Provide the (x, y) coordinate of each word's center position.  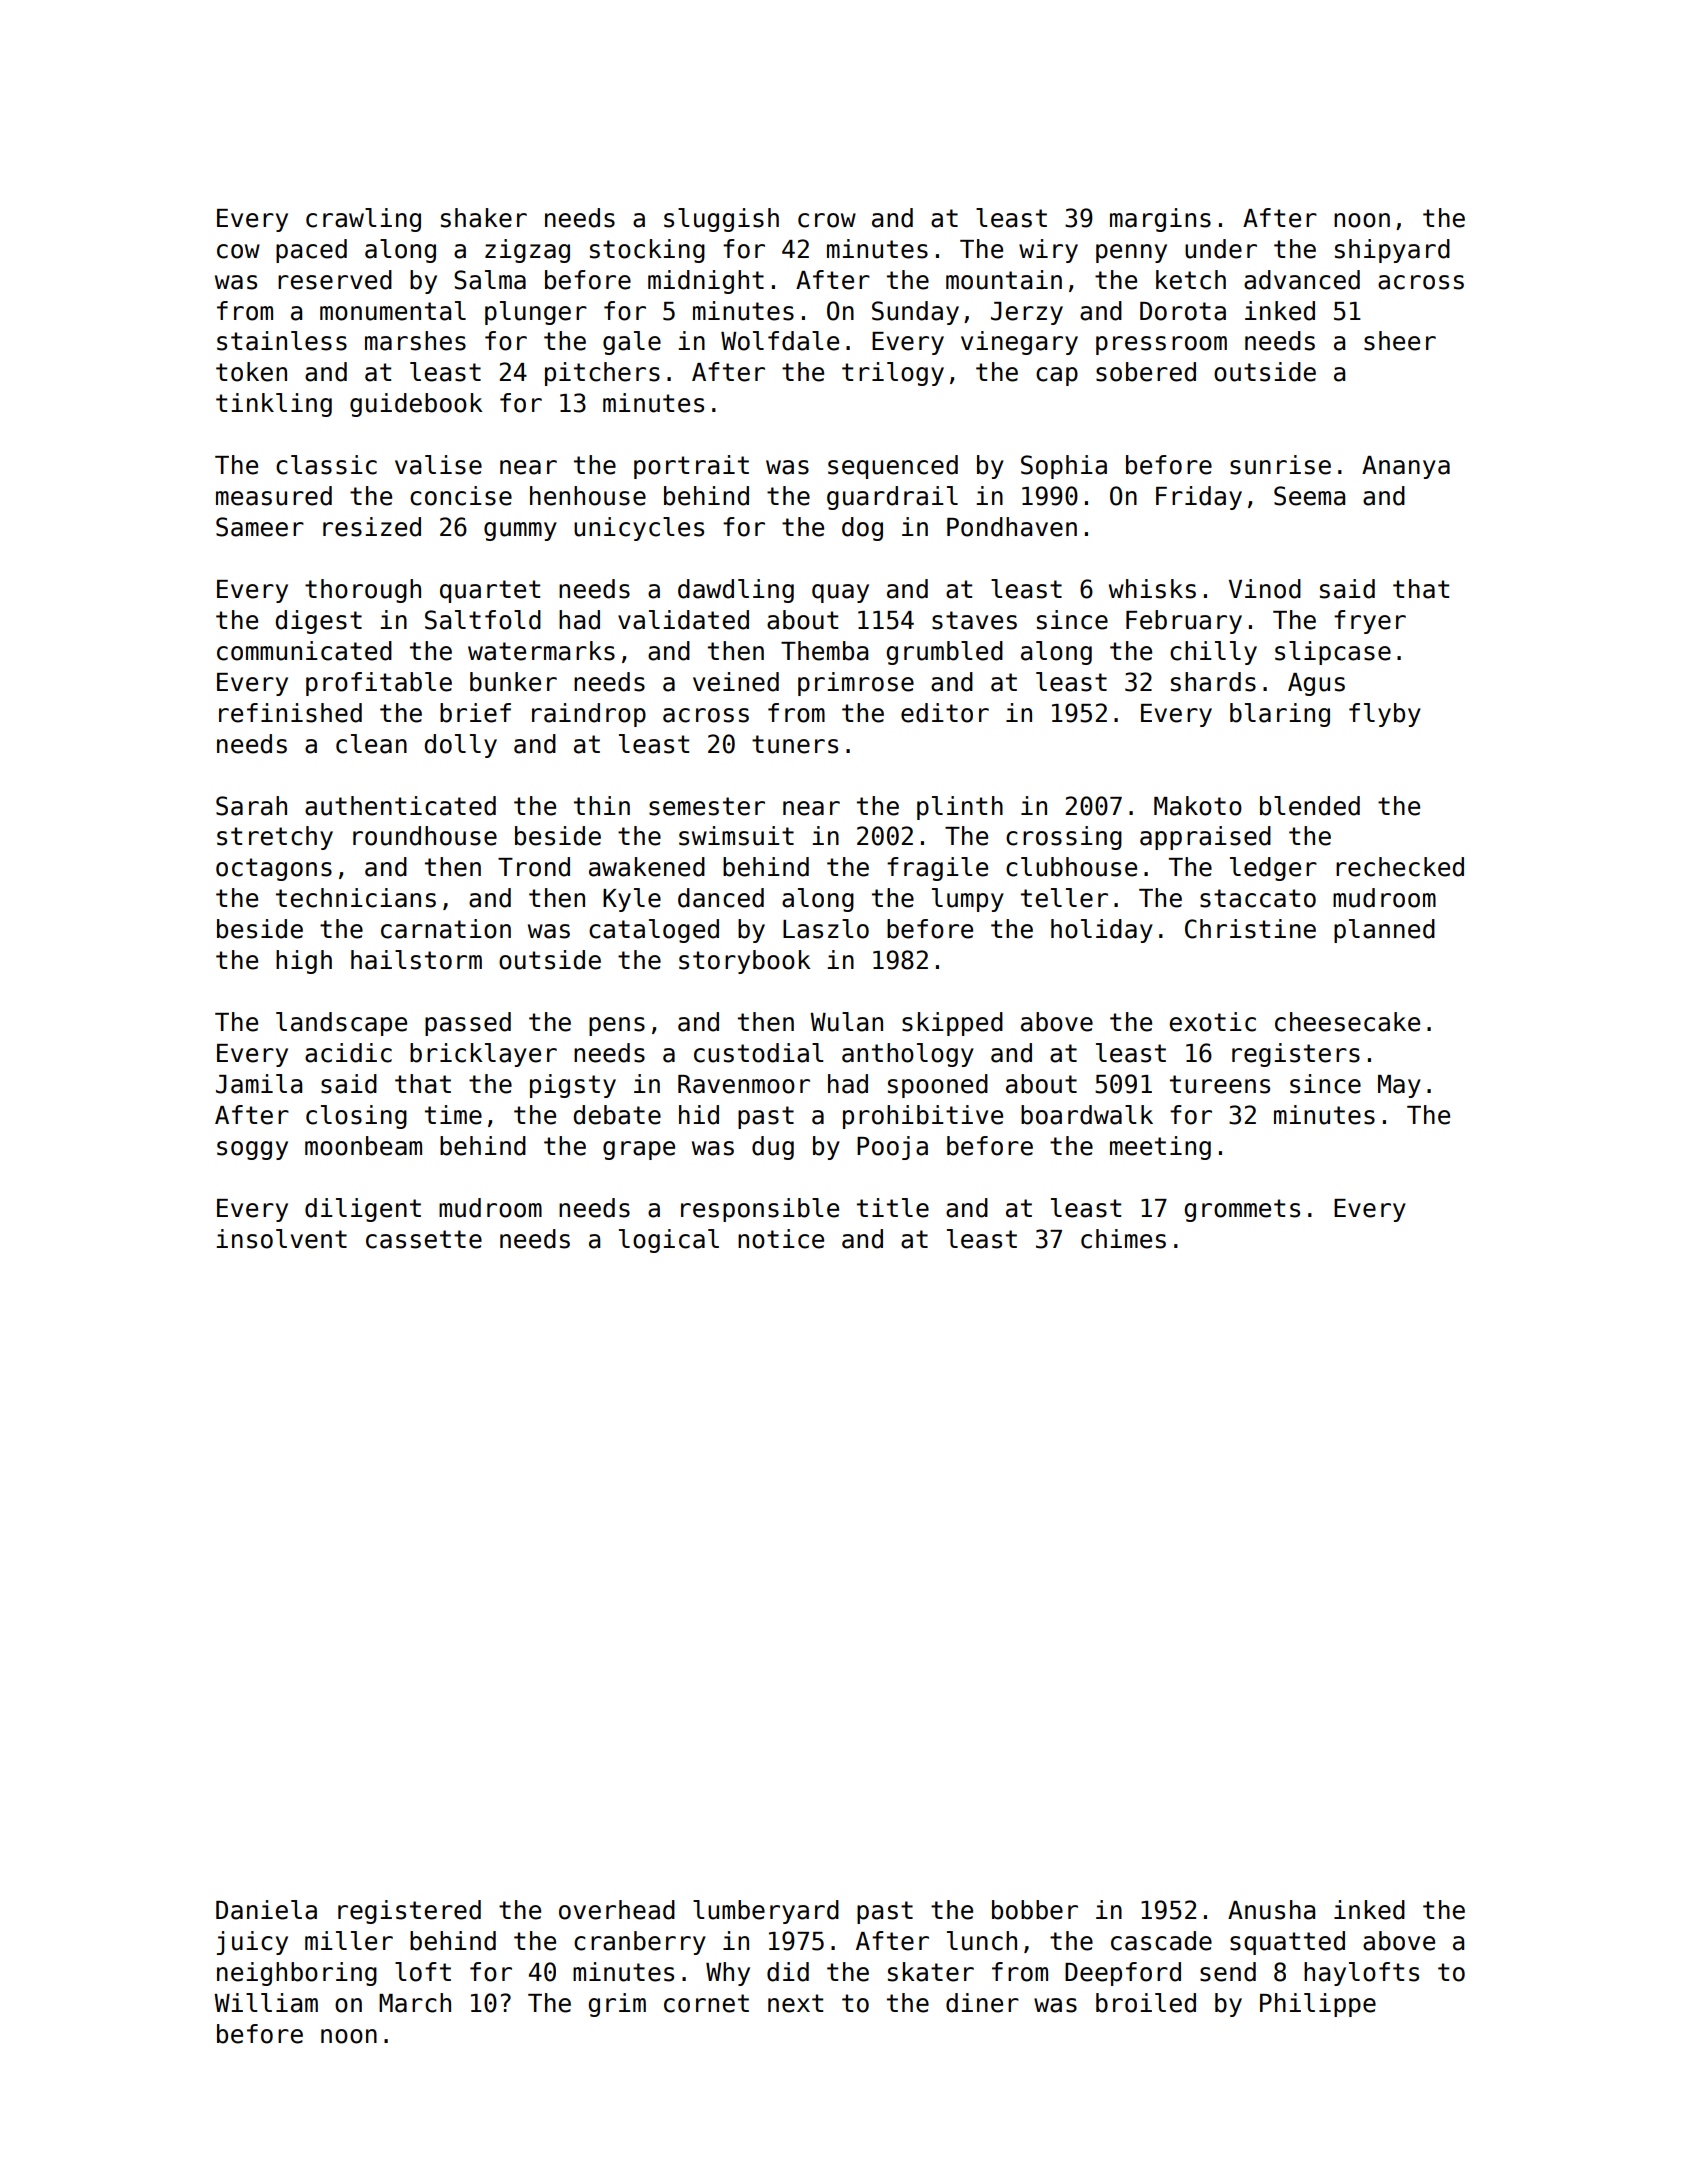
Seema (1309, 496)
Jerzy (1027, 313)
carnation (446, 929)
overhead (617, 1910)
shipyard (1392, 251)
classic (326, 465)
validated (683, 620)
